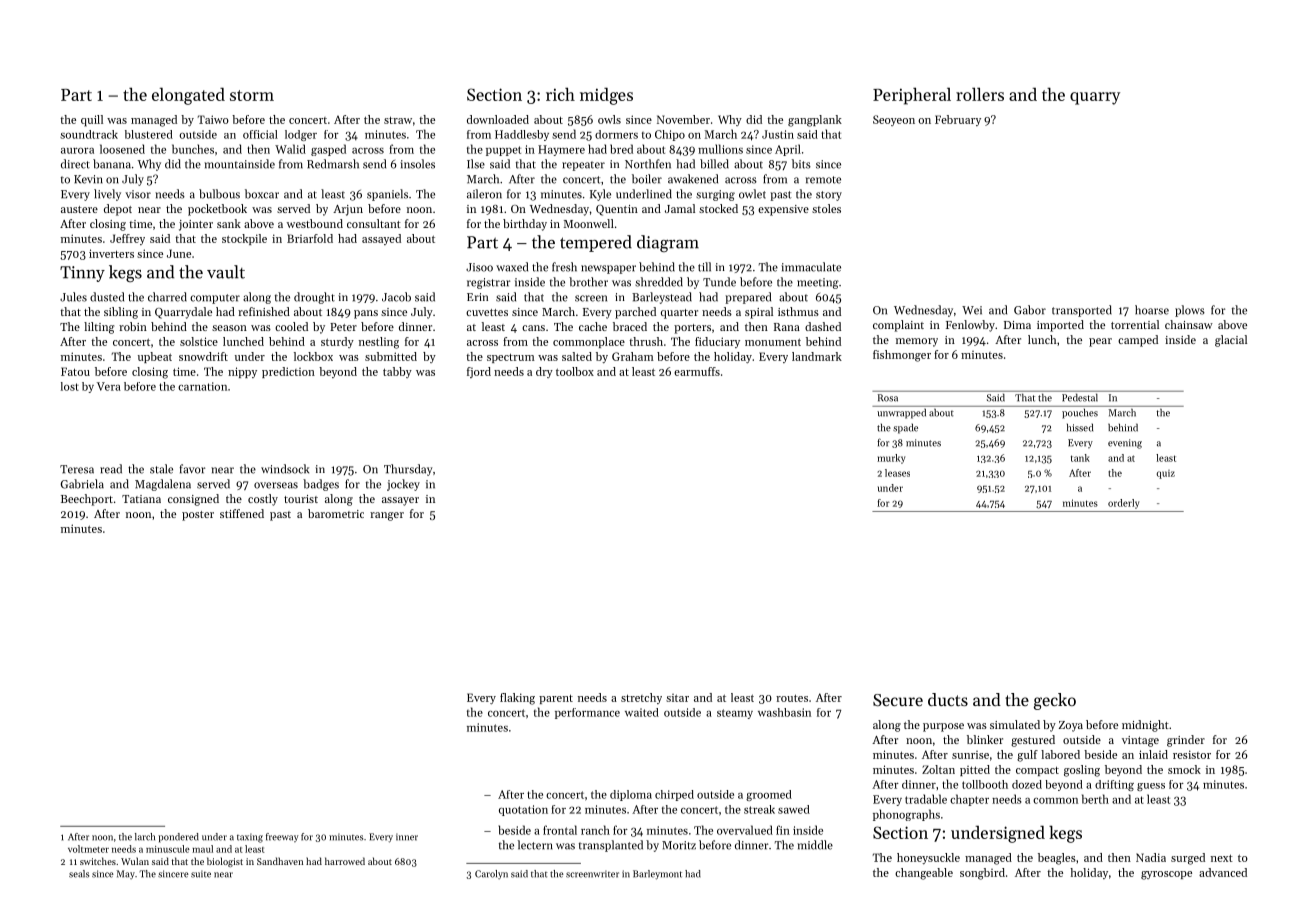 This screenshot has height=924, width=1308. Describe the element at coordinates (980, 94) in the screenshot. I see `rollers` at that location.
